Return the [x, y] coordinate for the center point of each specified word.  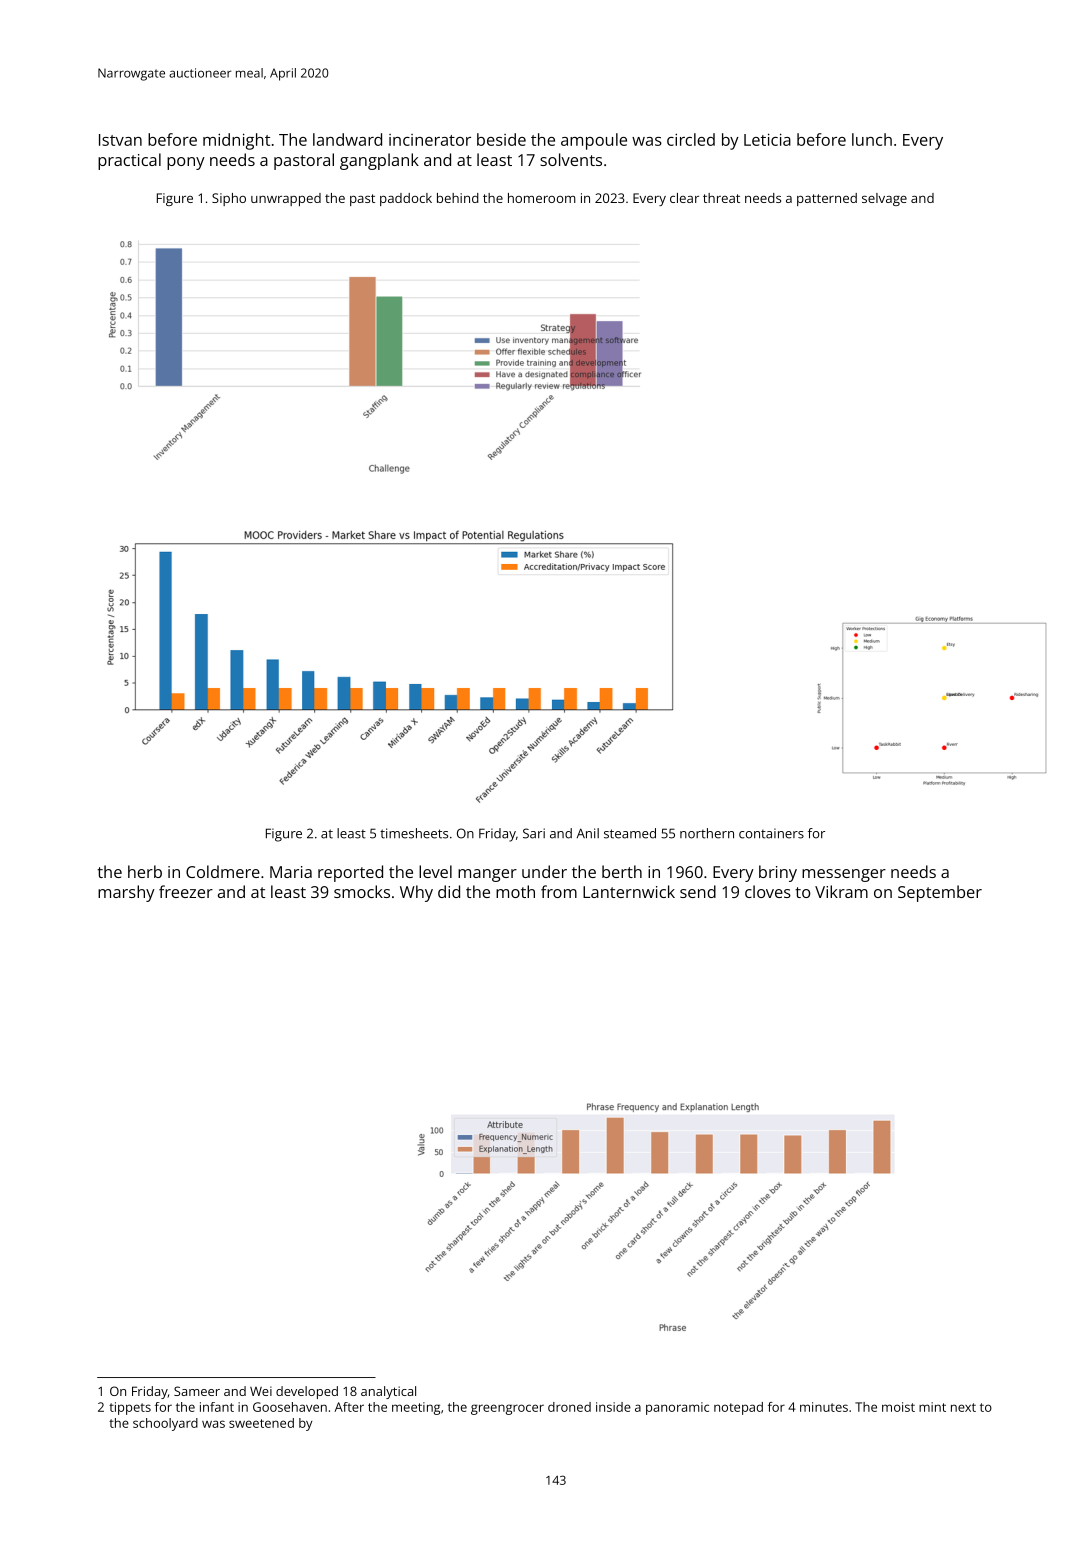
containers [771, 833]
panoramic [677, 1408]
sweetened [261, 1423]
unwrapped [286, 199]
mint [932, 1407]
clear [684, 198]
